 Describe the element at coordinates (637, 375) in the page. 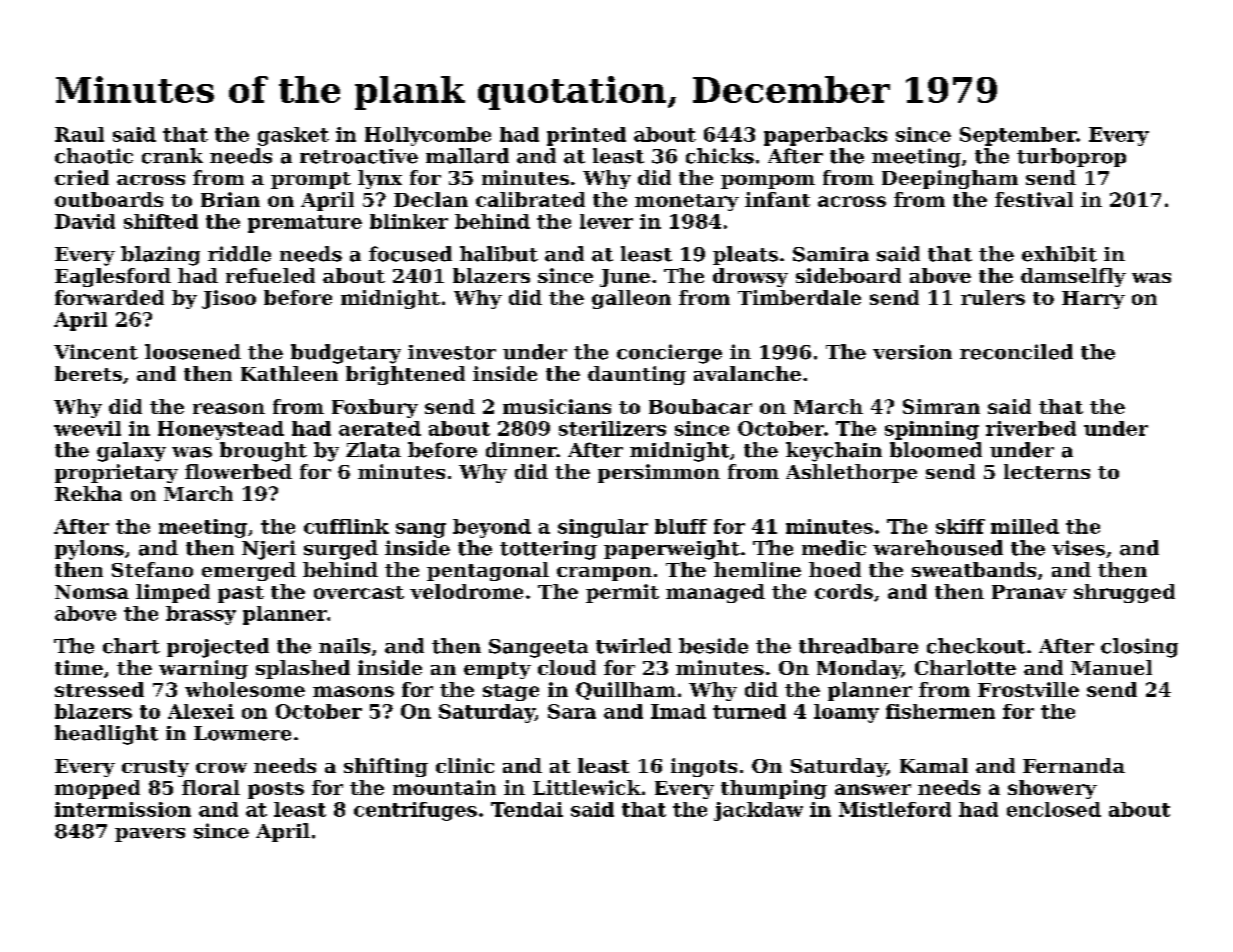

I see `daunting` at that location.
